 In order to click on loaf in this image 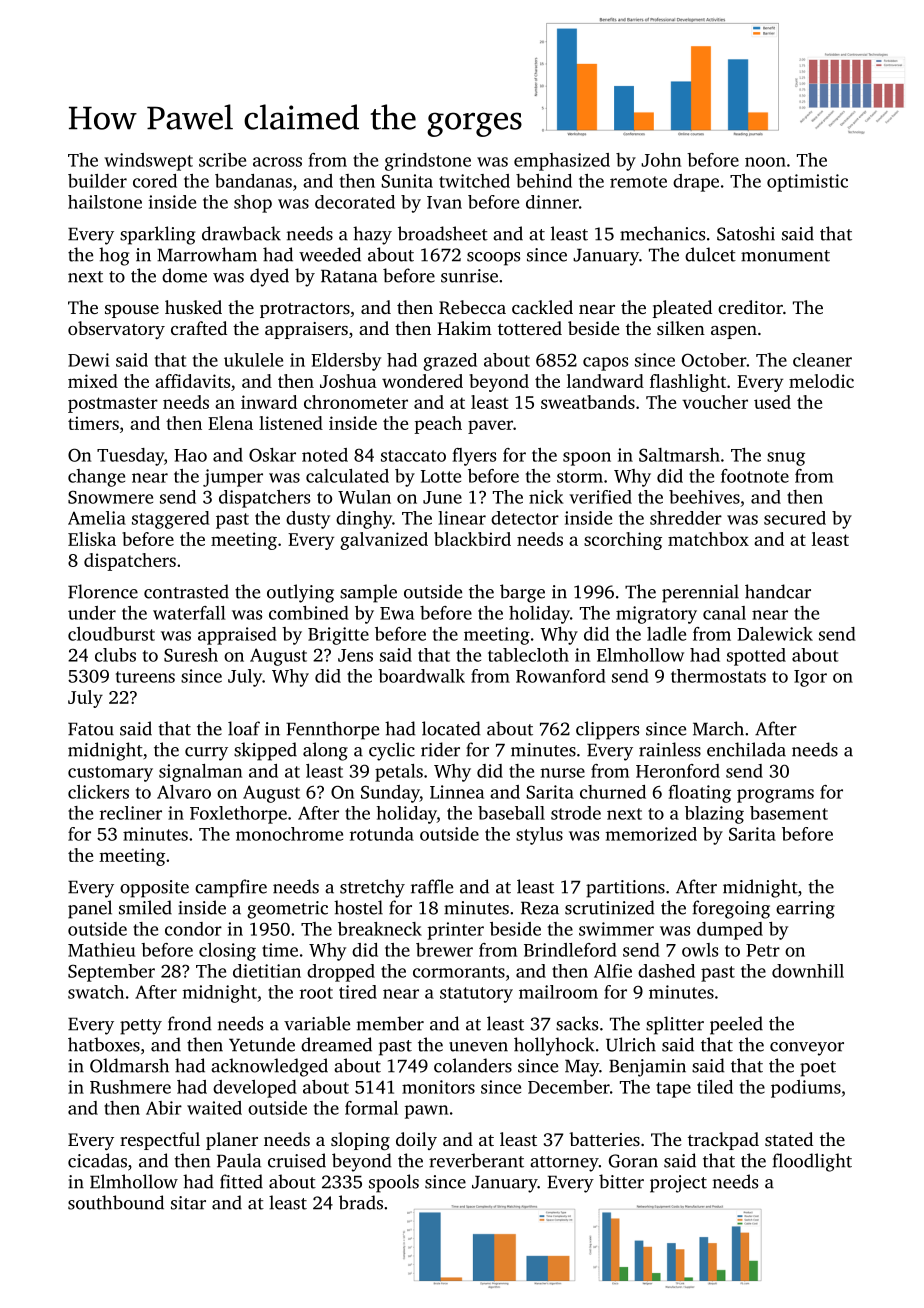, I will do `click(244, 728)`.
